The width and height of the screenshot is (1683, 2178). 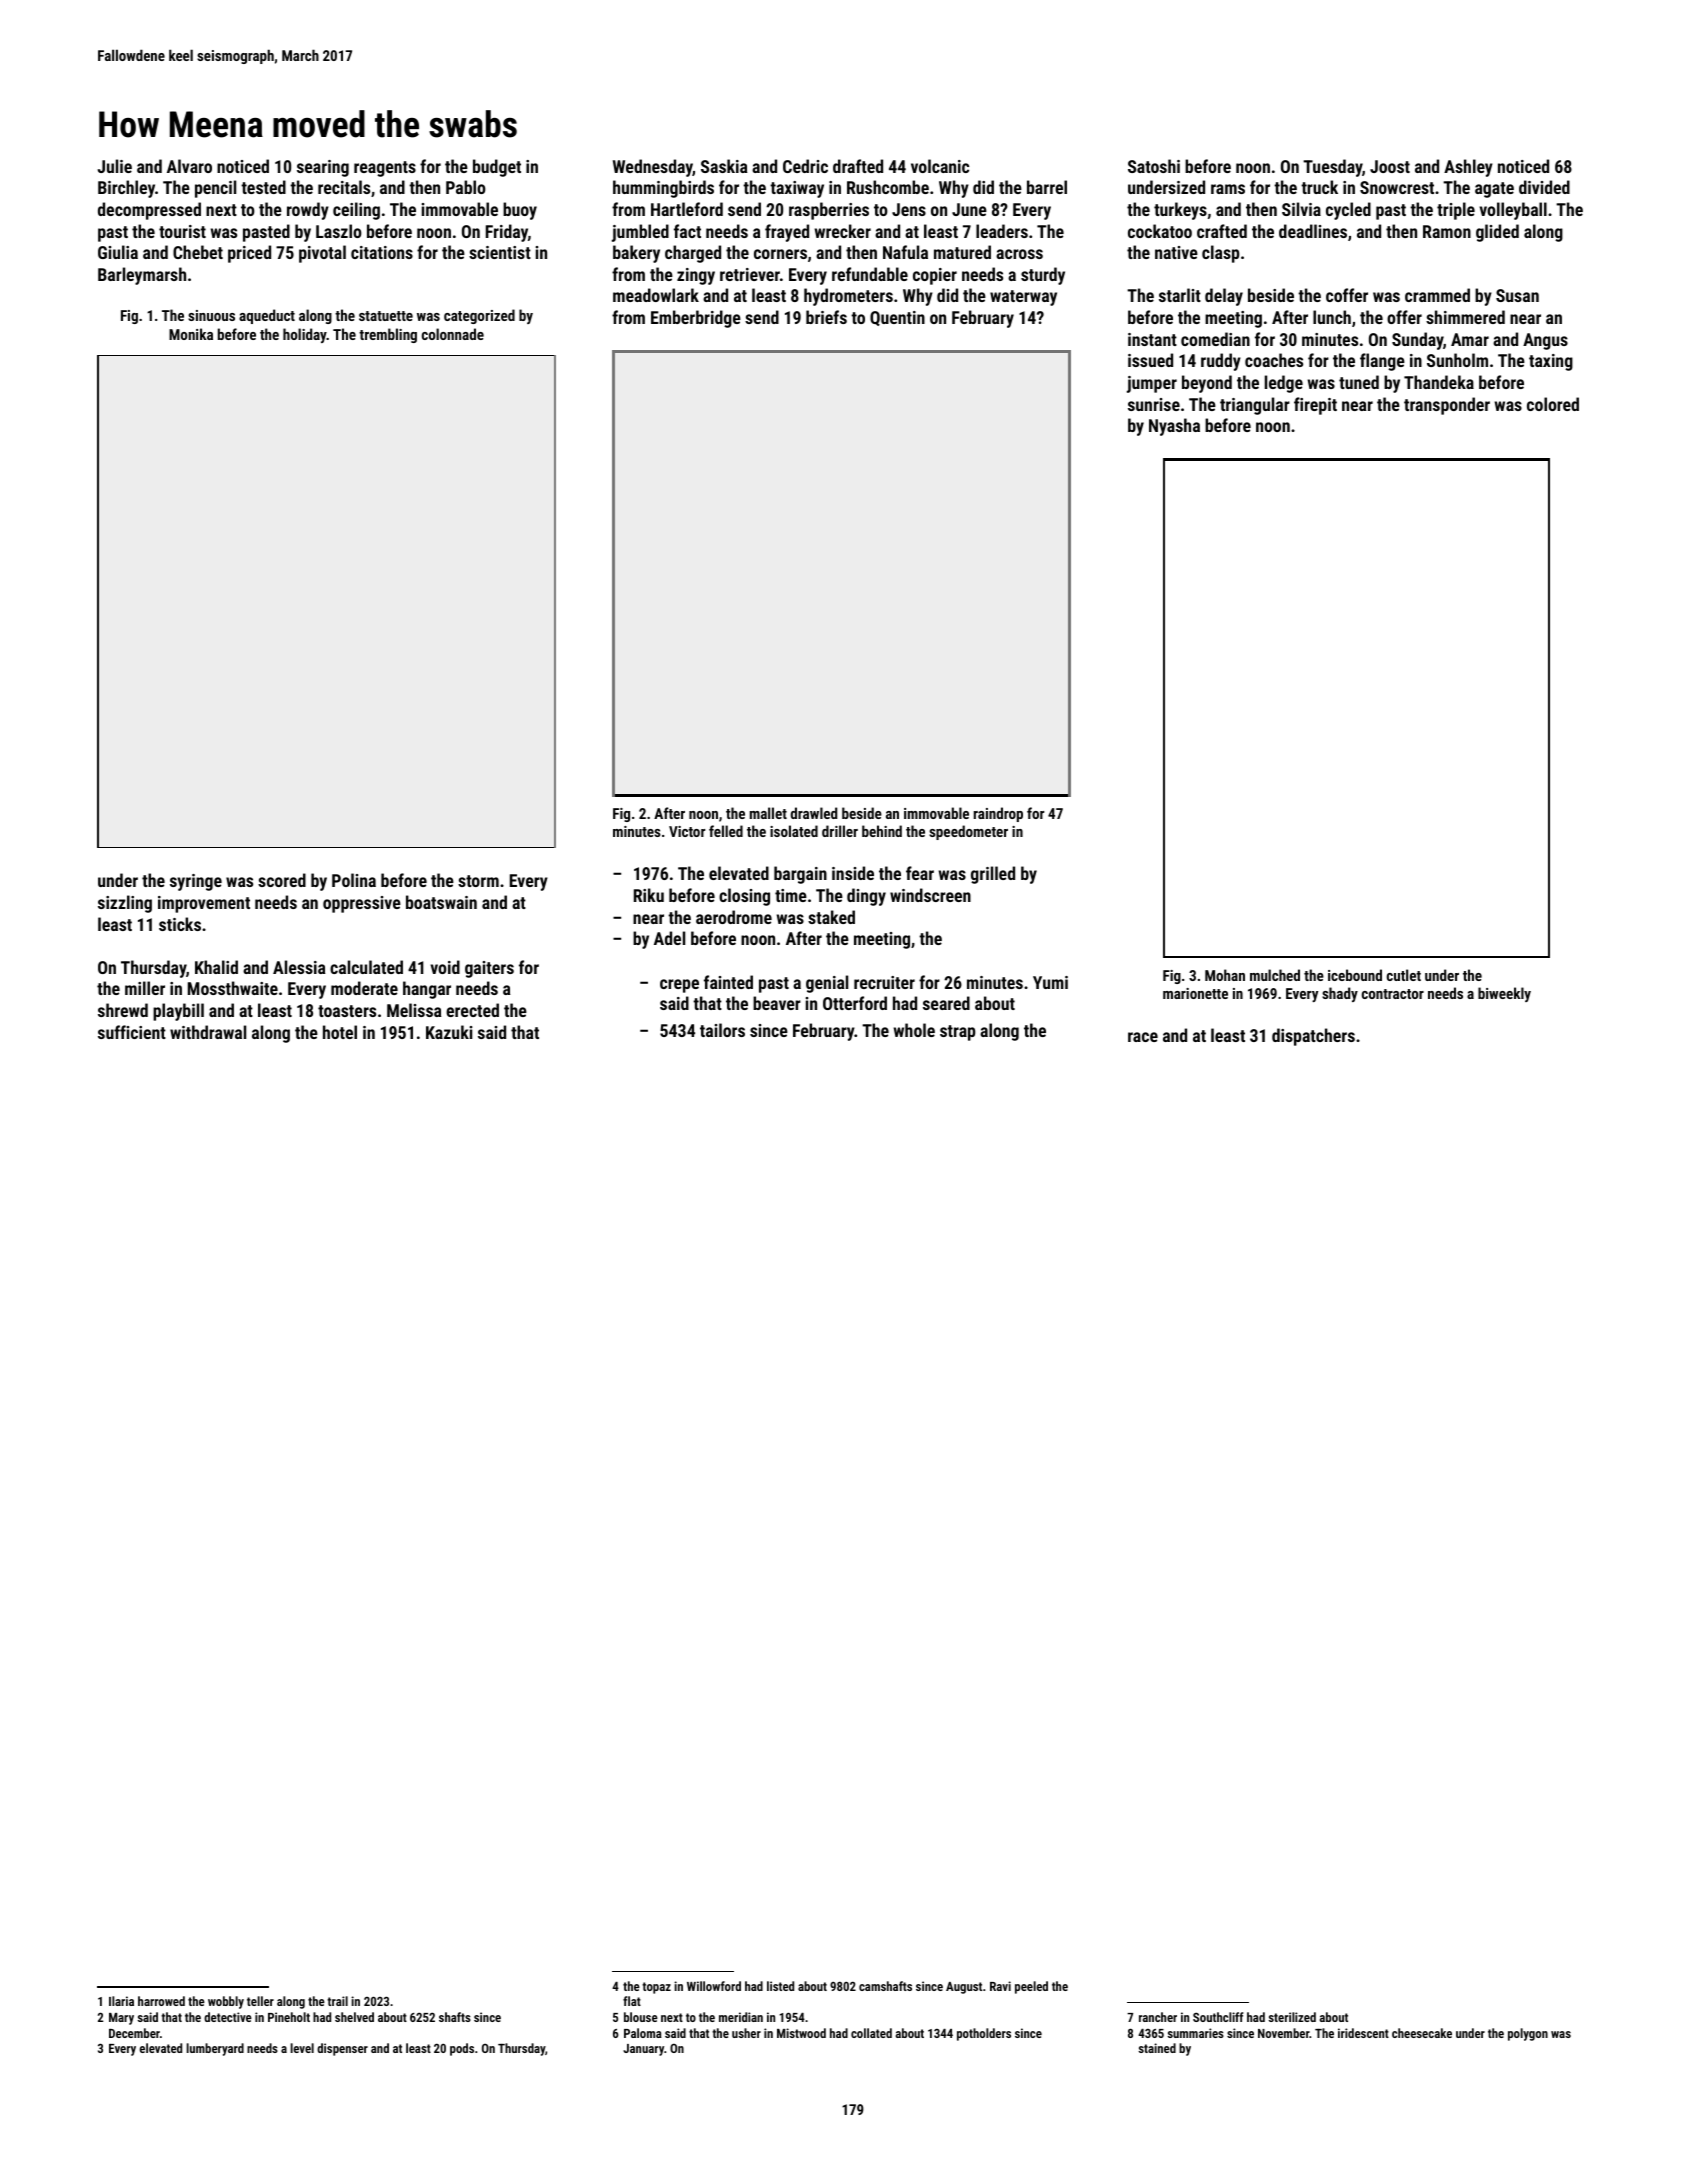 I want to click on divided, so click(x=1544, y=187).
